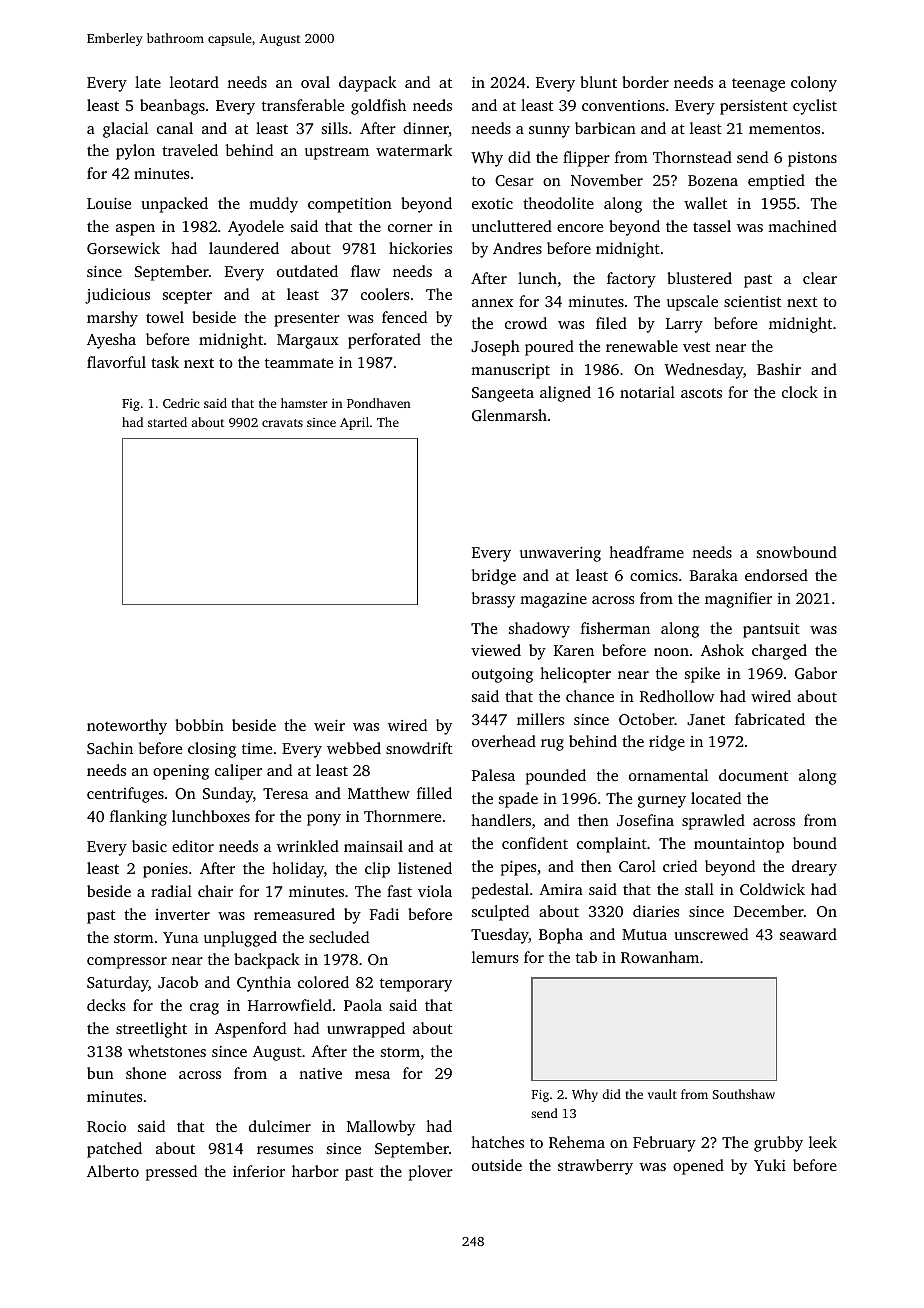 The image size is (924, 1308). I want to click on radial, so click(171, 891).
